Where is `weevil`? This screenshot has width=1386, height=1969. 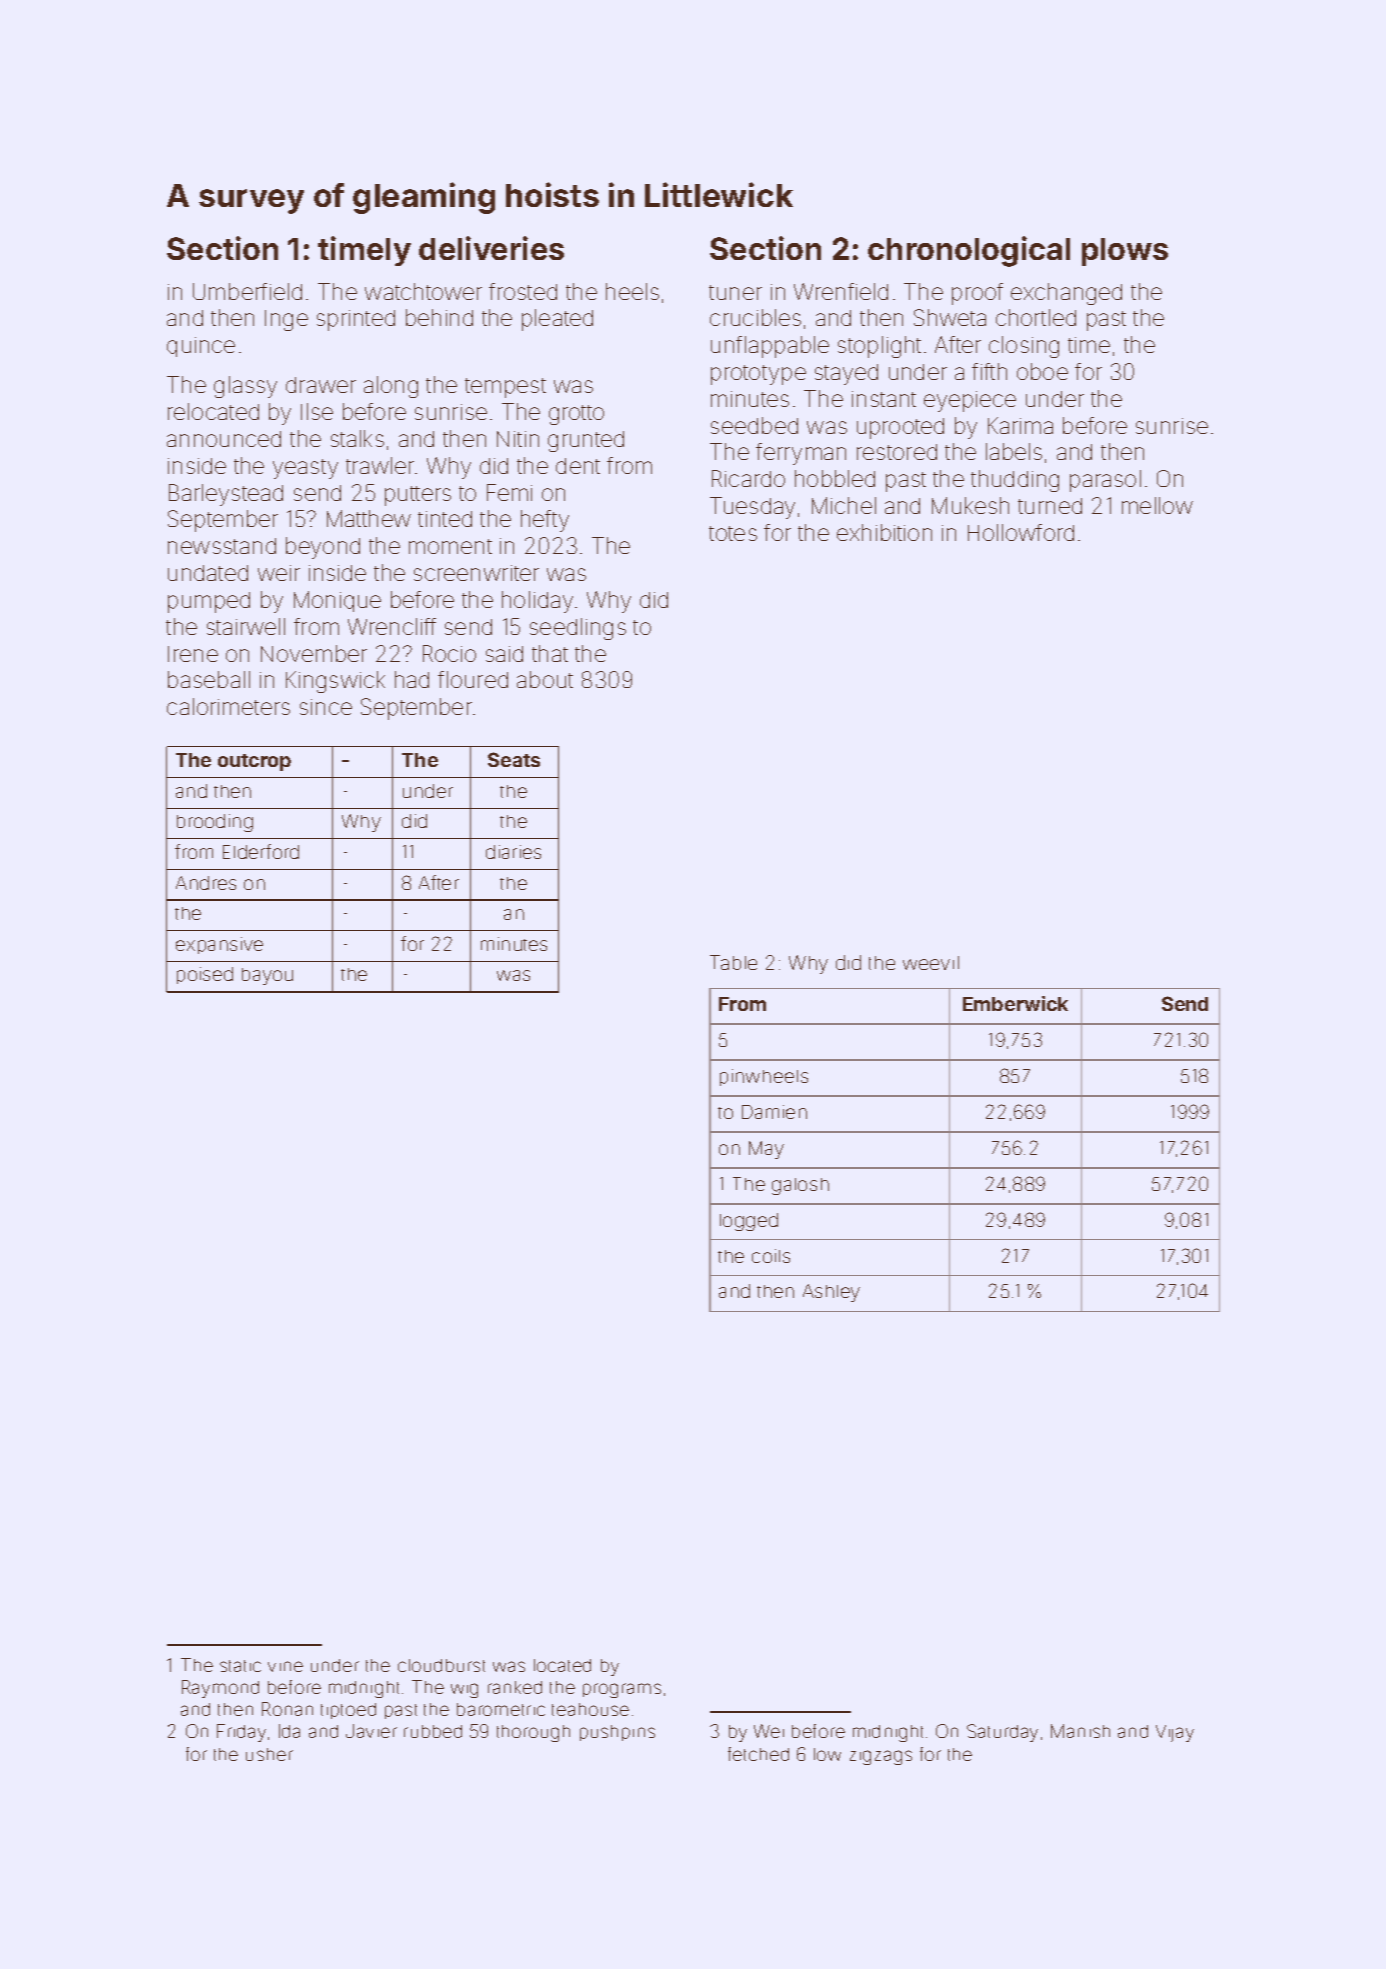
weevil is located at coordinates (931, 963).
